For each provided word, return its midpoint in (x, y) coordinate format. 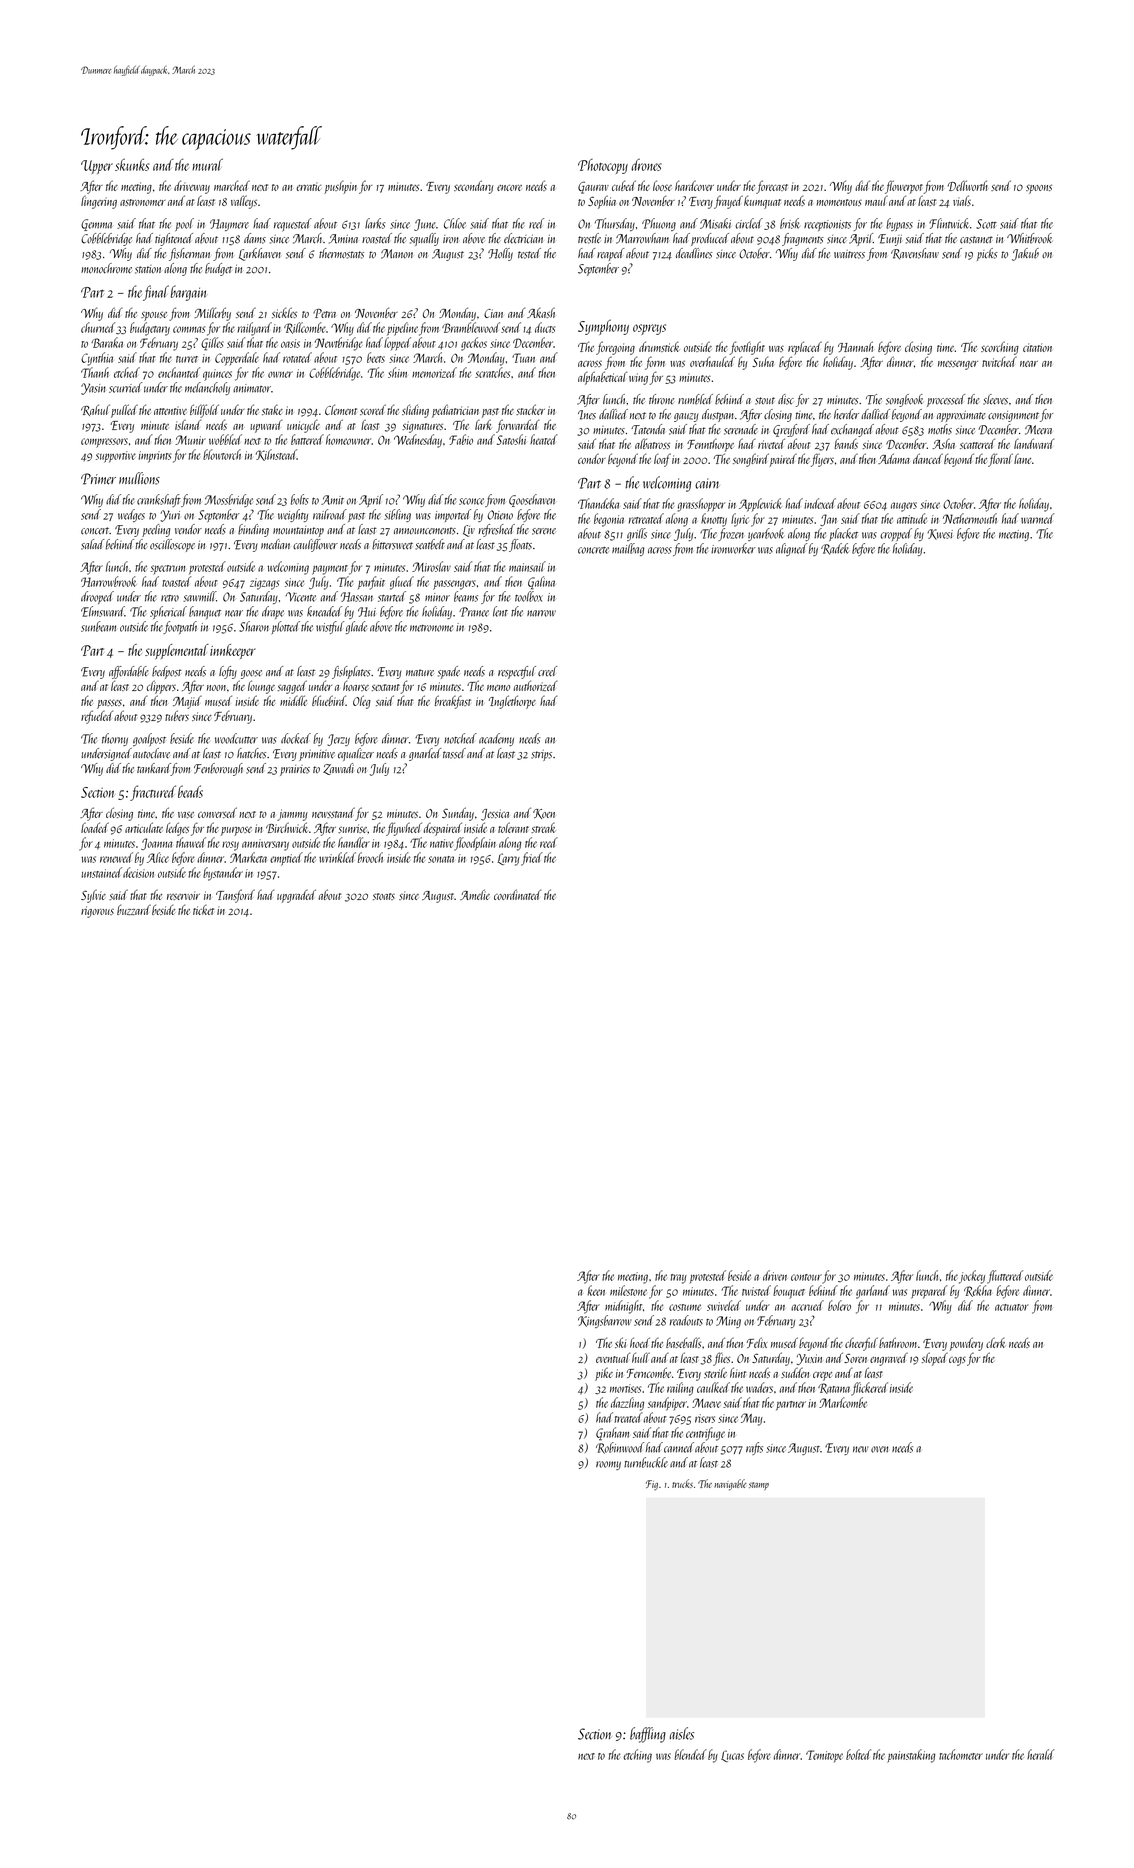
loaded (95, 827)
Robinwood (620, 1448)
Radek (835, 549)
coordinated (517, 894)
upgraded (296, 896)
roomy (608, 1465)
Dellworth (968, 185)
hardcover (694, 185)
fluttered (1005, 1277)
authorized (535, 685)
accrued (807, 1305)
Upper (97, 167)
